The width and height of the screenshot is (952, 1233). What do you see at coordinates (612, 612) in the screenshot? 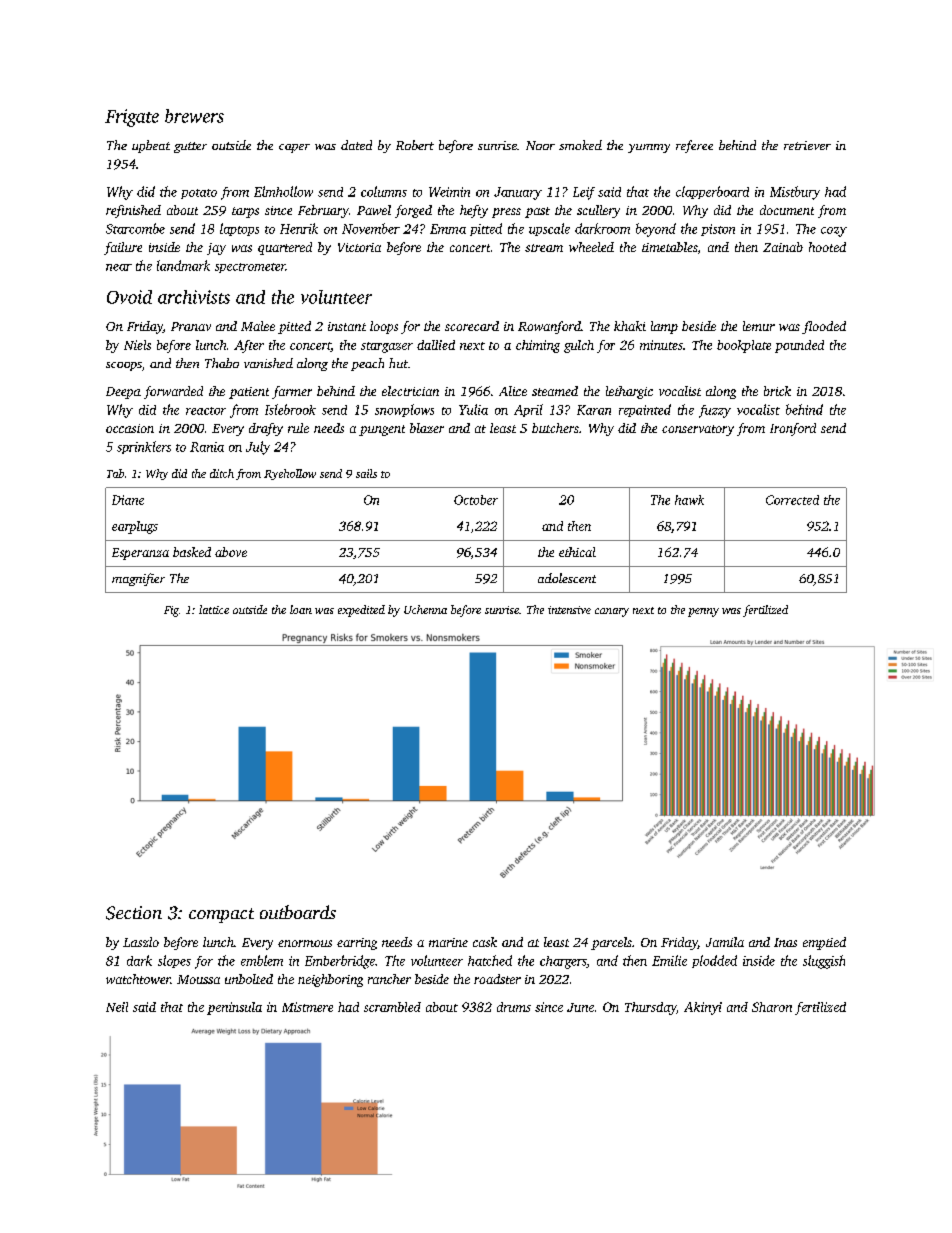
I see `canary` at bounding box center [612, 612].
